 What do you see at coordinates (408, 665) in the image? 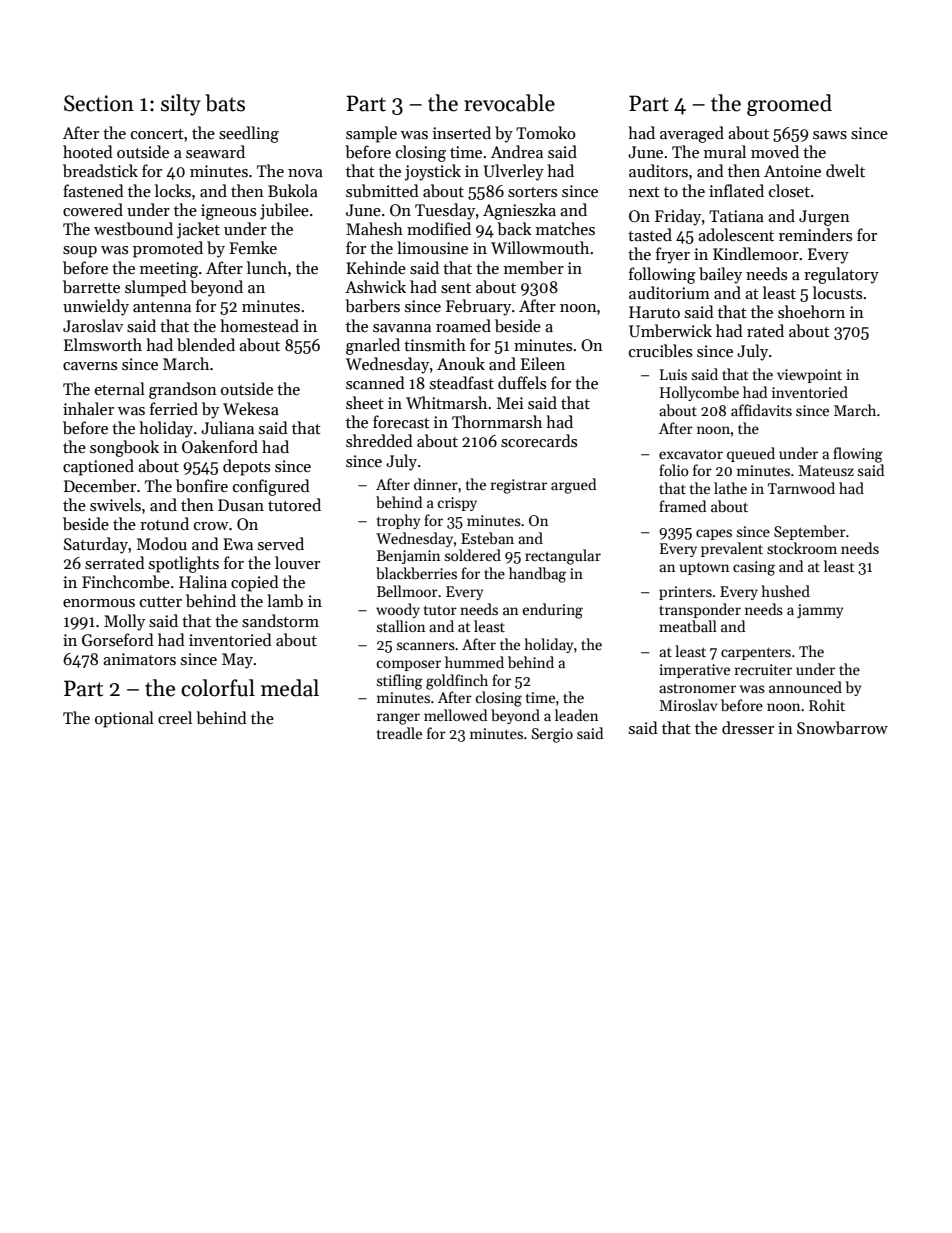
I see `composer` at bounding box center [408, 665].
